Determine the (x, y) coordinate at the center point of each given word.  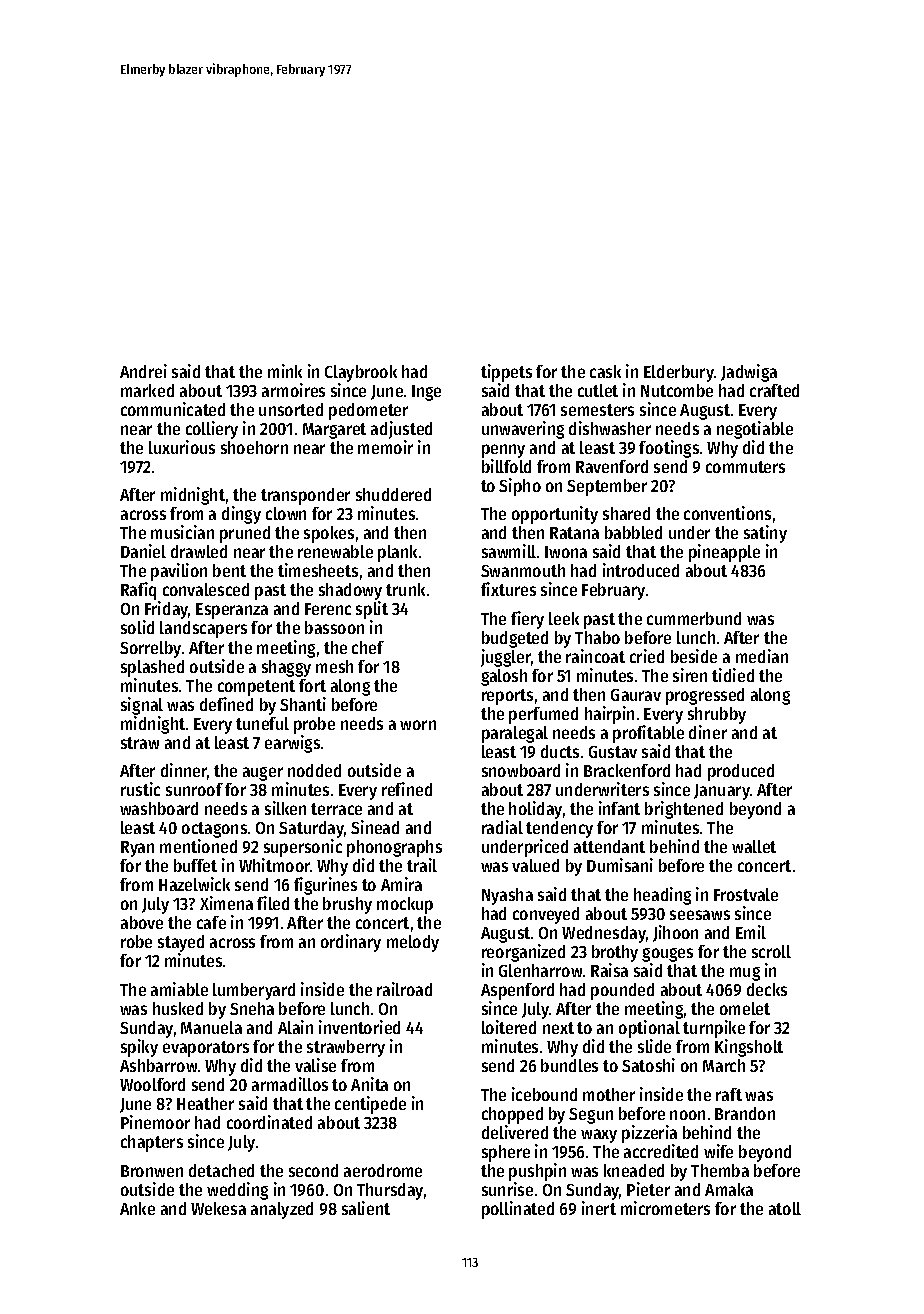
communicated (173, 409)
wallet (754, 846)
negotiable (755, 430)
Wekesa (218, 1208)
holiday (535, 810)
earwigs (292, 744)
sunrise (507, 1189)
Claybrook (361, 373)
